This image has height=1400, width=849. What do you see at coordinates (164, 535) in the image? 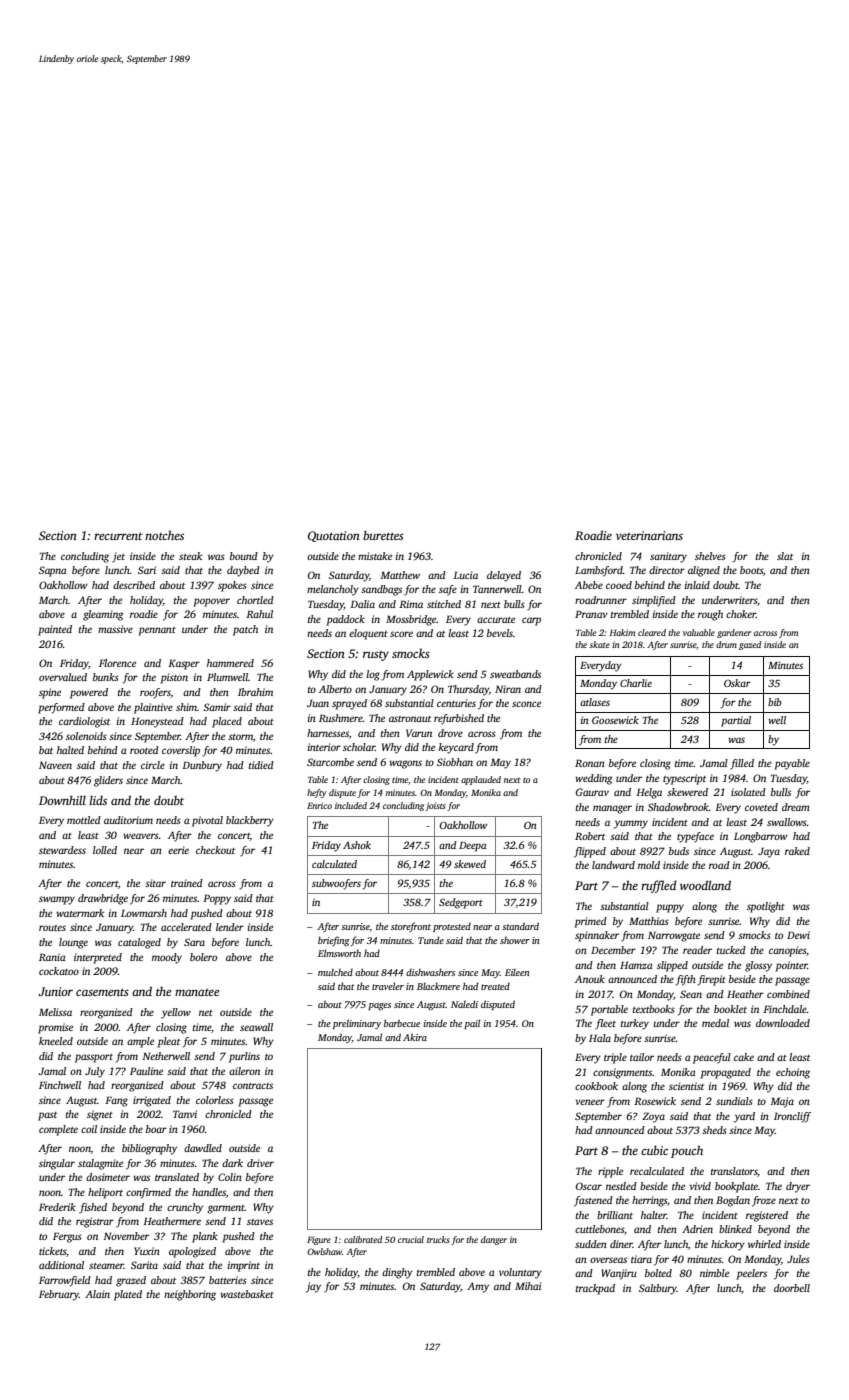
I see `notches` at bounding box center [164, 535].
